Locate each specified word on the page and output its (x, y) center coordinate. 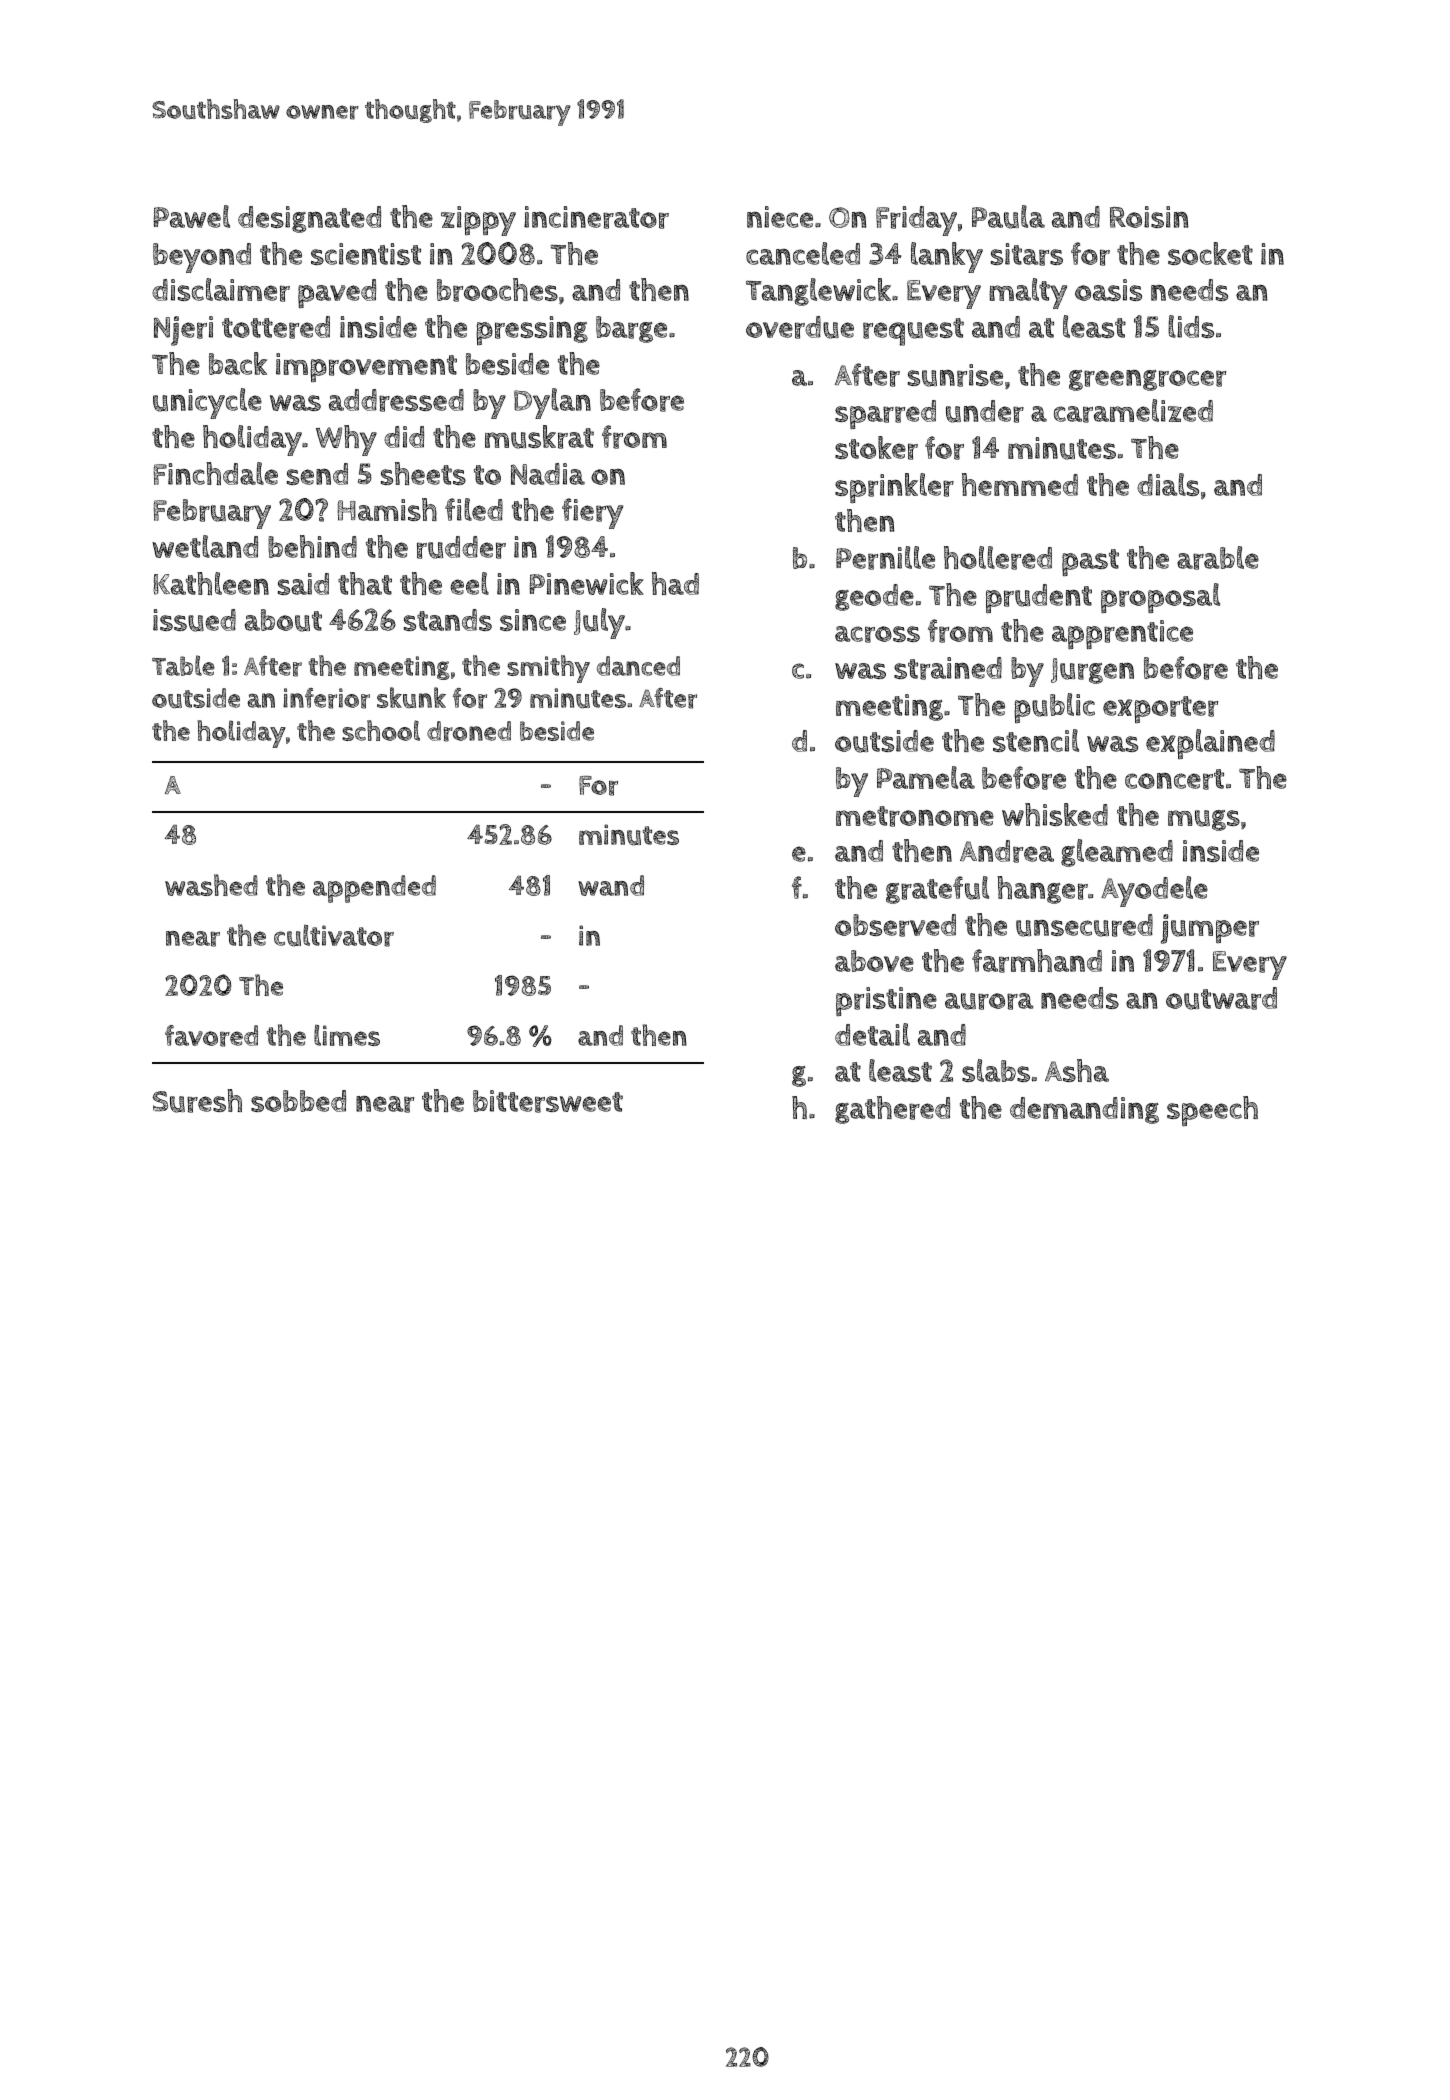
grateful (937, 890)
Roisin (1149, 217)
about (283, 620)
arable (1218, 558)
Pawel (192, 216)
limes (347, 1035)
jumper (1210, 929)
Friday (916, 221)
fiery (592, 513)
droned (469, 731)
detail (872, 1034)
